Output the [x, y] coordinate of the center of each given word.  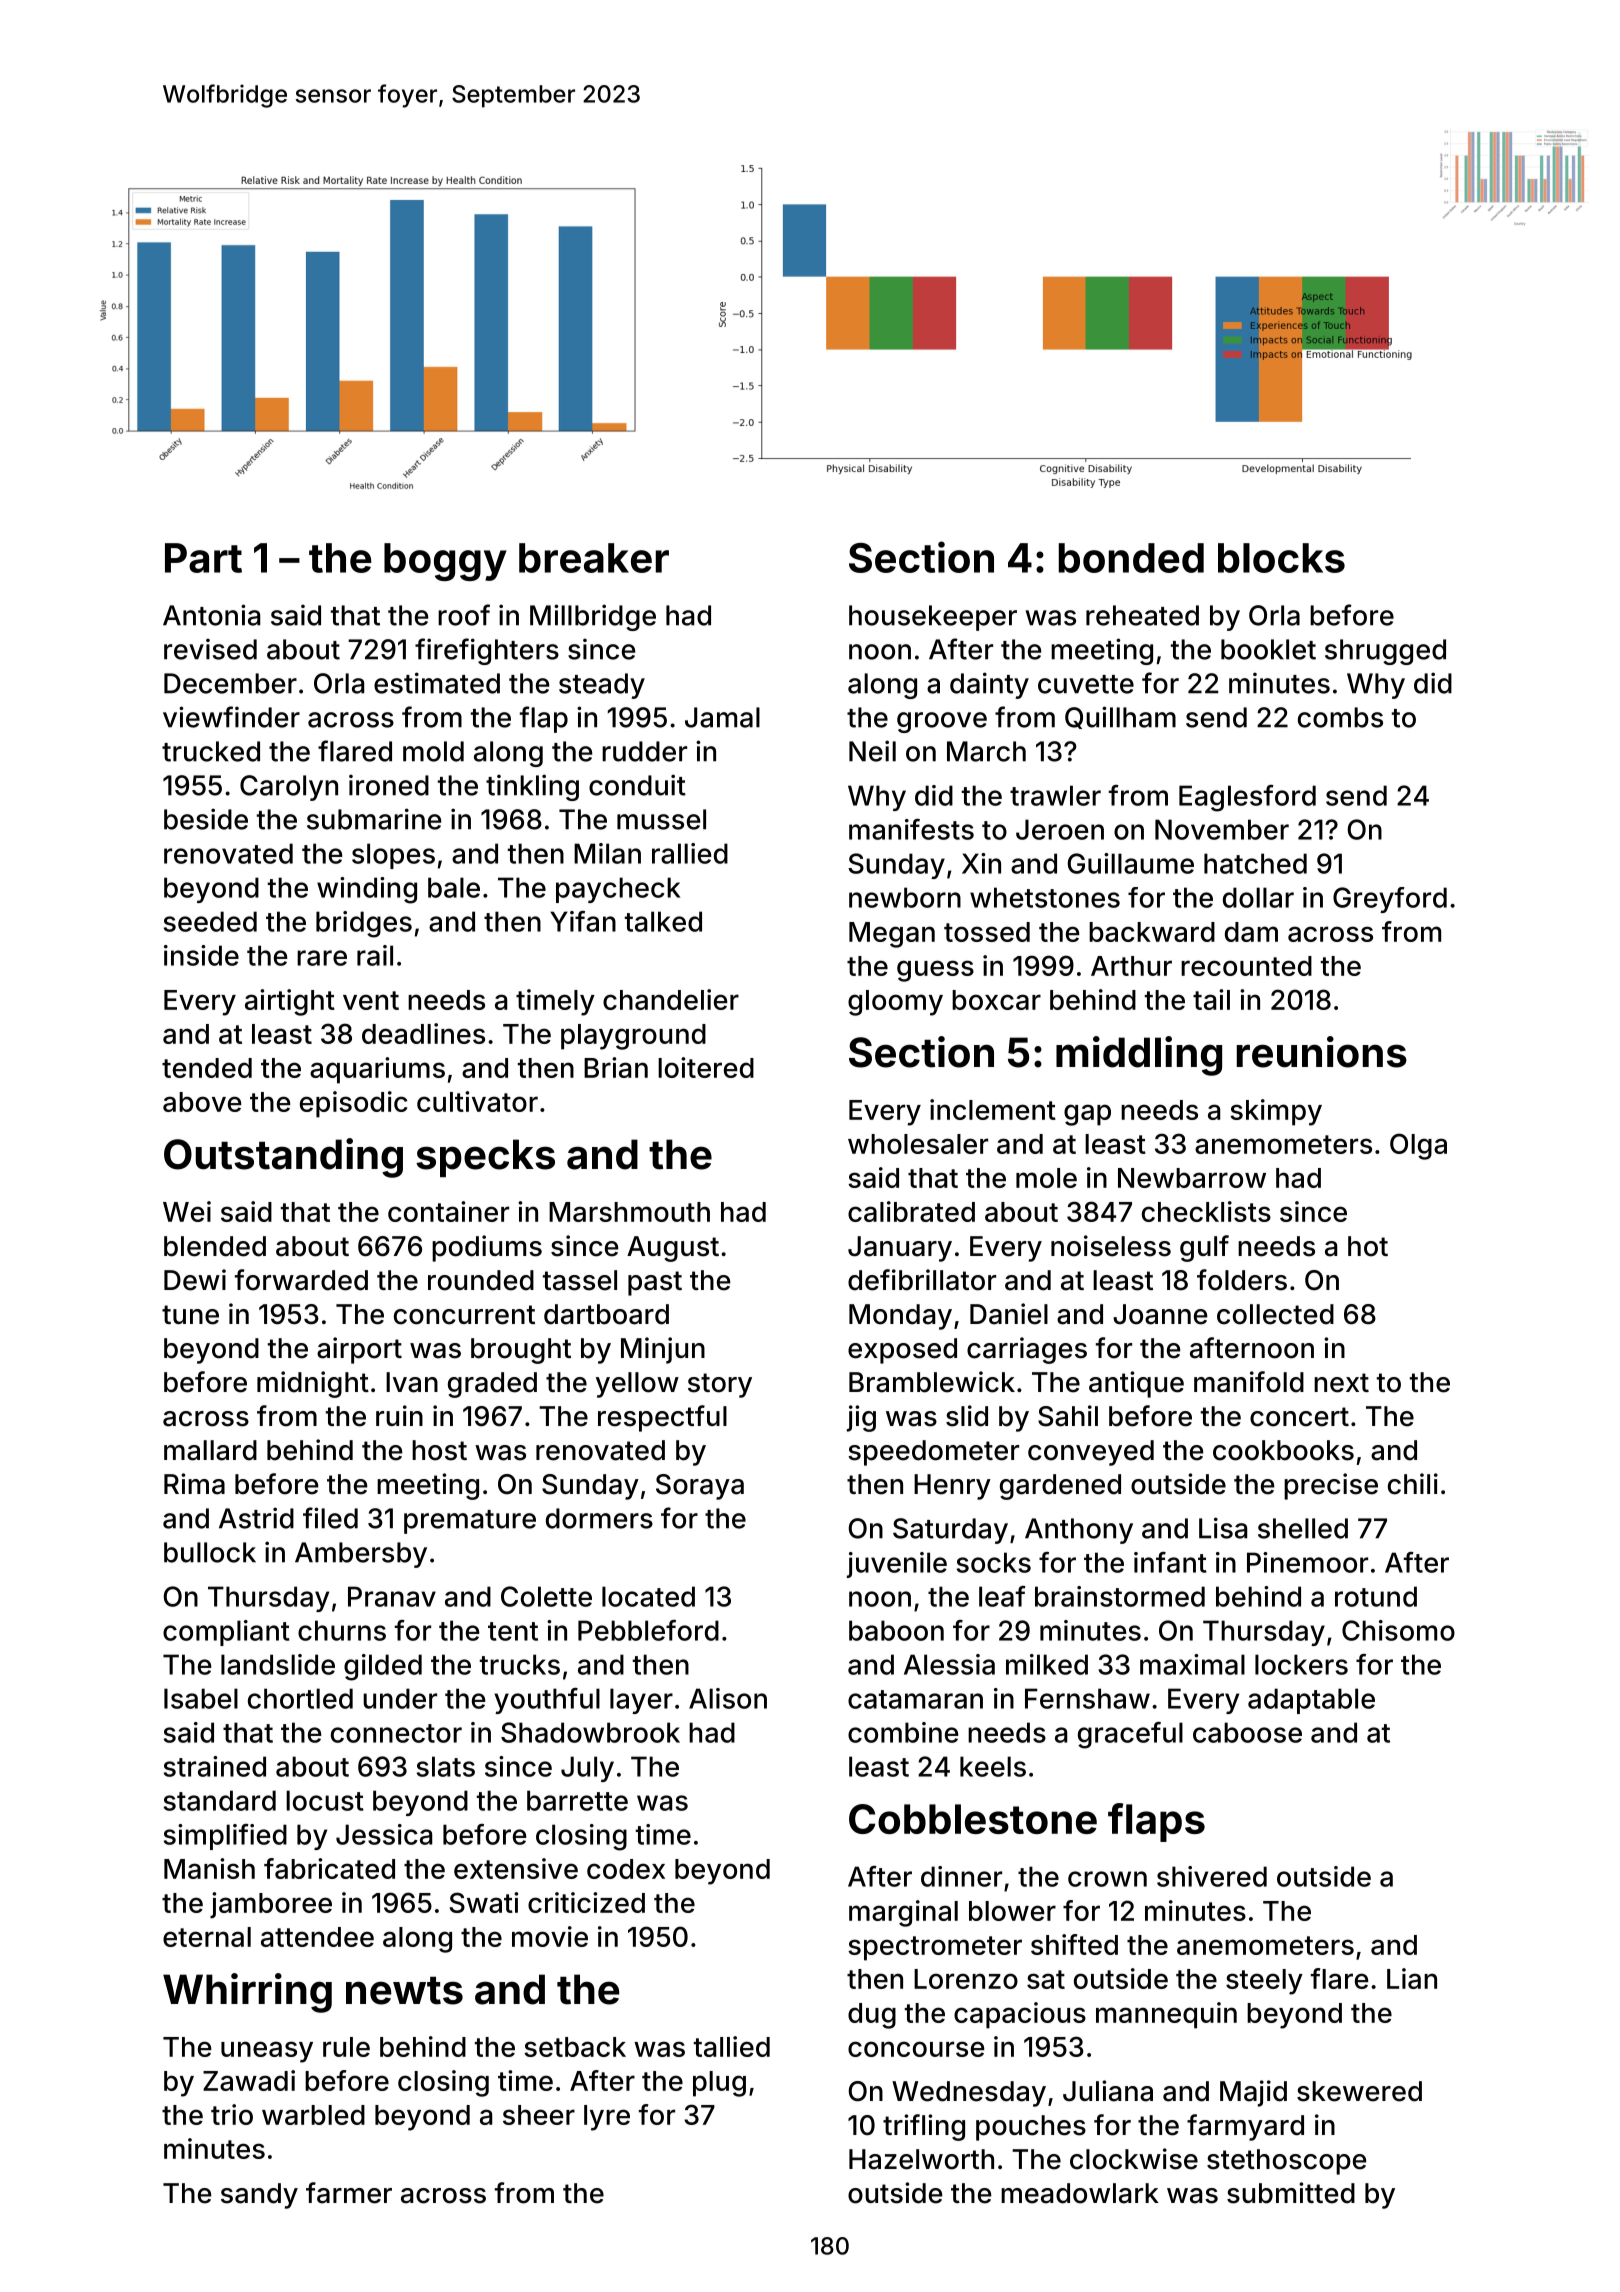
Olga [1418, 1146]
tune [190, 1315]
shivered [1212, 1876]
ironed [389, 785]
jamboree [271, 1905]
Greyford [1390, 900]
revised [210, 649]
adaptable [1311, 1701]
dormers [599, 1518]
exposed [902, 1351]
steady [602, 686]
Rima [194, 1484]
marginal [903, 1913]
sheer [539, 2115]
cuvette [1086, 684]
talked [663, 921]
